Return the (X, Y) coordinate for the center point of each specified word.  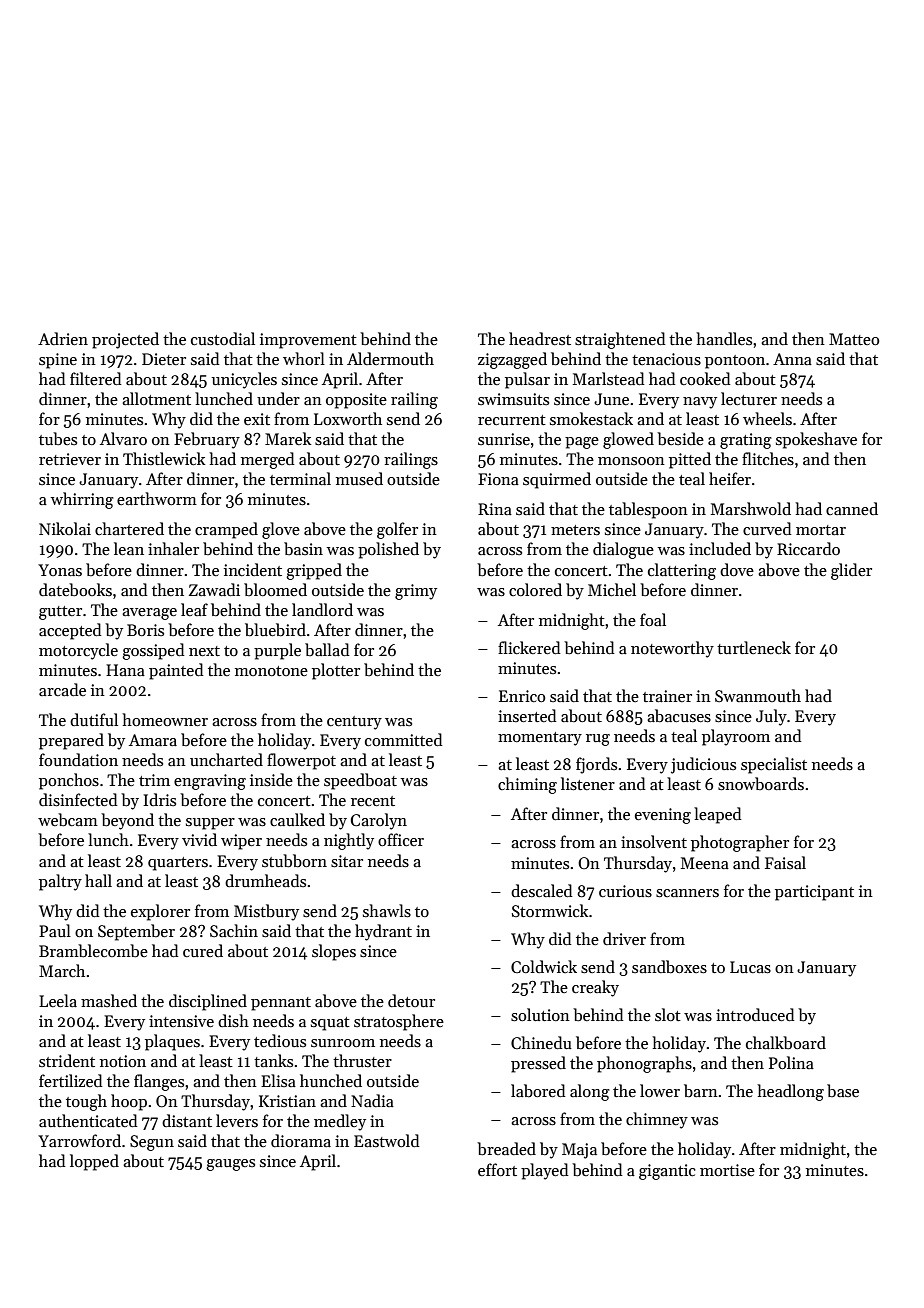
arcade (62, 689)
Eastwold (387, 1140)
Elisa (278, 1080)
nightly (349, 841)
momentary (540, 739)
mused (359, 479)
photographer (740, 843)
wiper (241, 842)
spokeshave (816, 440)
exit (257, 419)
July (771, 717)
